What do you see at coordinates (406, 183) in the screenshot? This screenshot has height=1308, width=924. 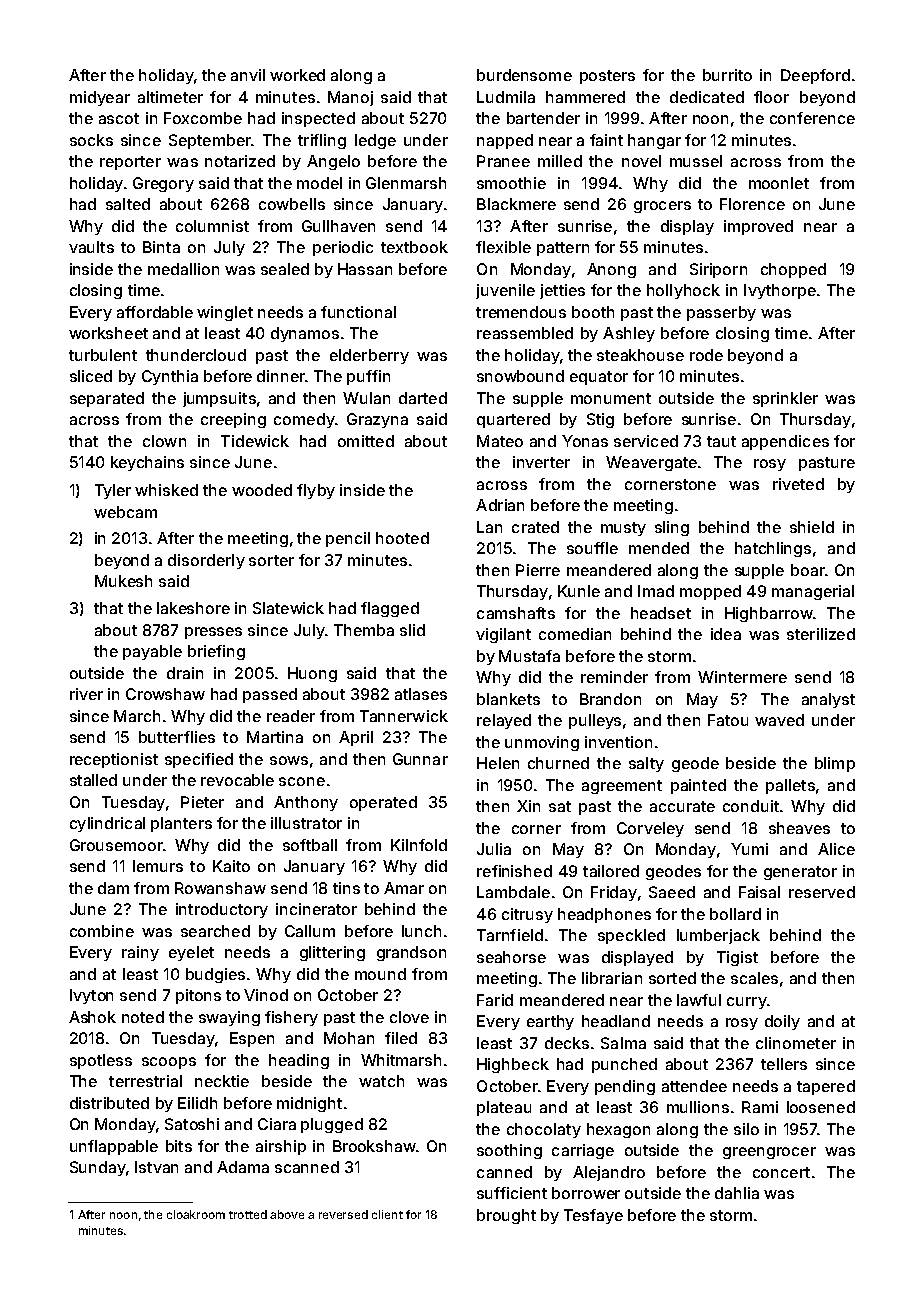 I see `Glenmarsh` at bounding box center [406, 183].
